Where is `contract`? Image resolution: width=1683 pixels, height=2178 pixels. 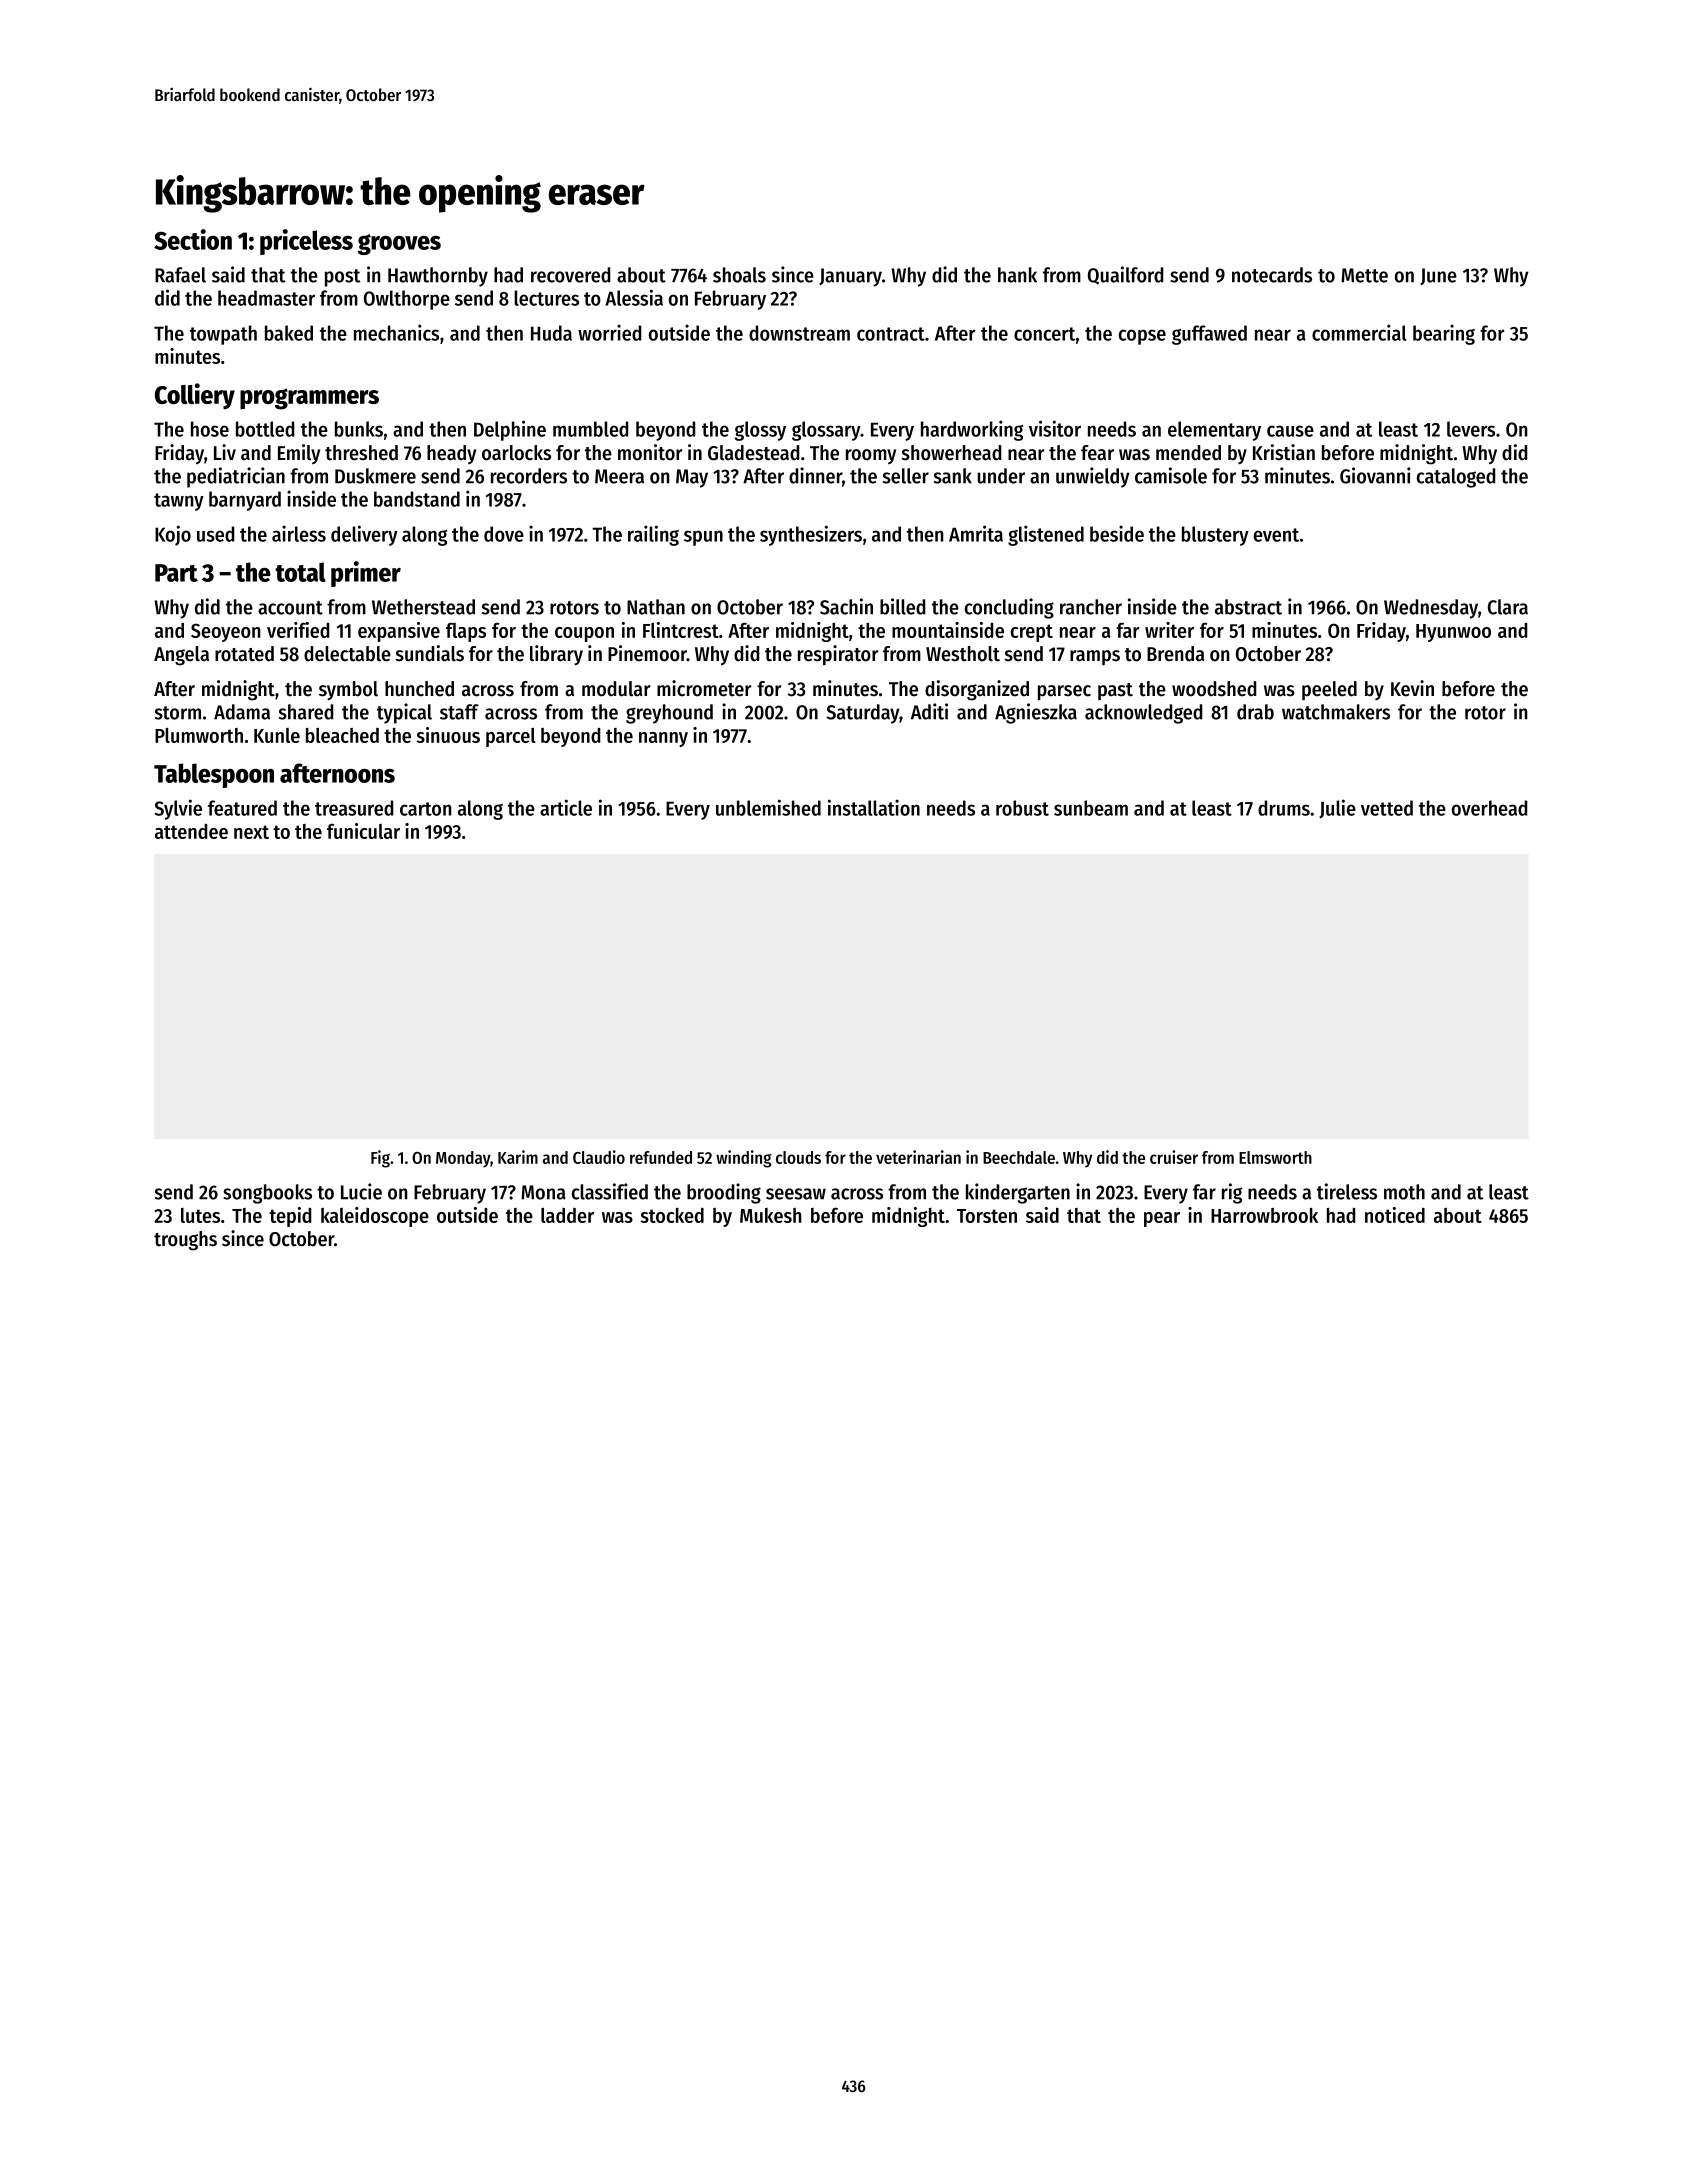 contract is located at coordinates (891, 334).
